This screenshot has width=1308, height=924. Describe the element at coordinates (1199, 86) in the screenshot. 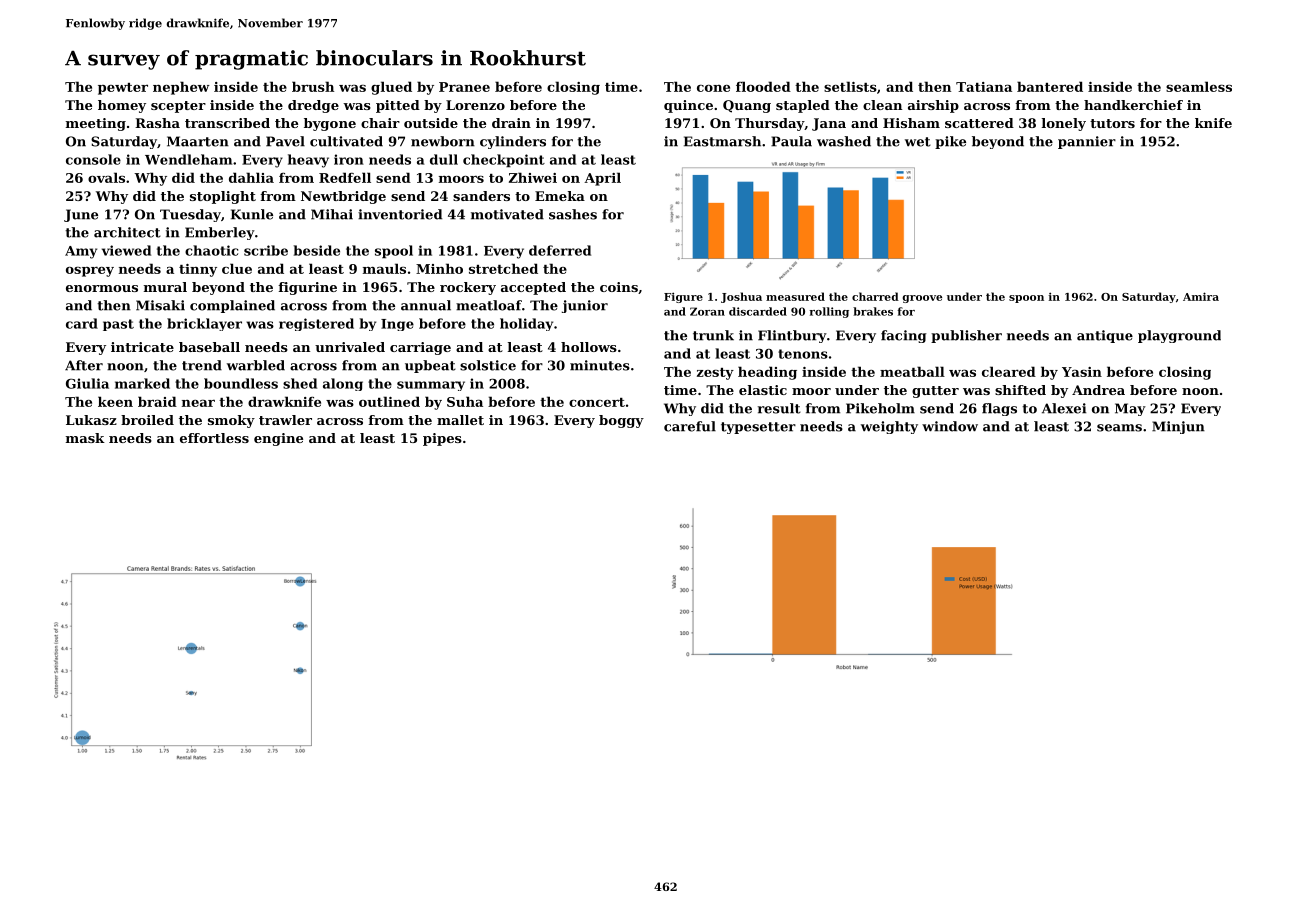

I see `seamless` at that location.
